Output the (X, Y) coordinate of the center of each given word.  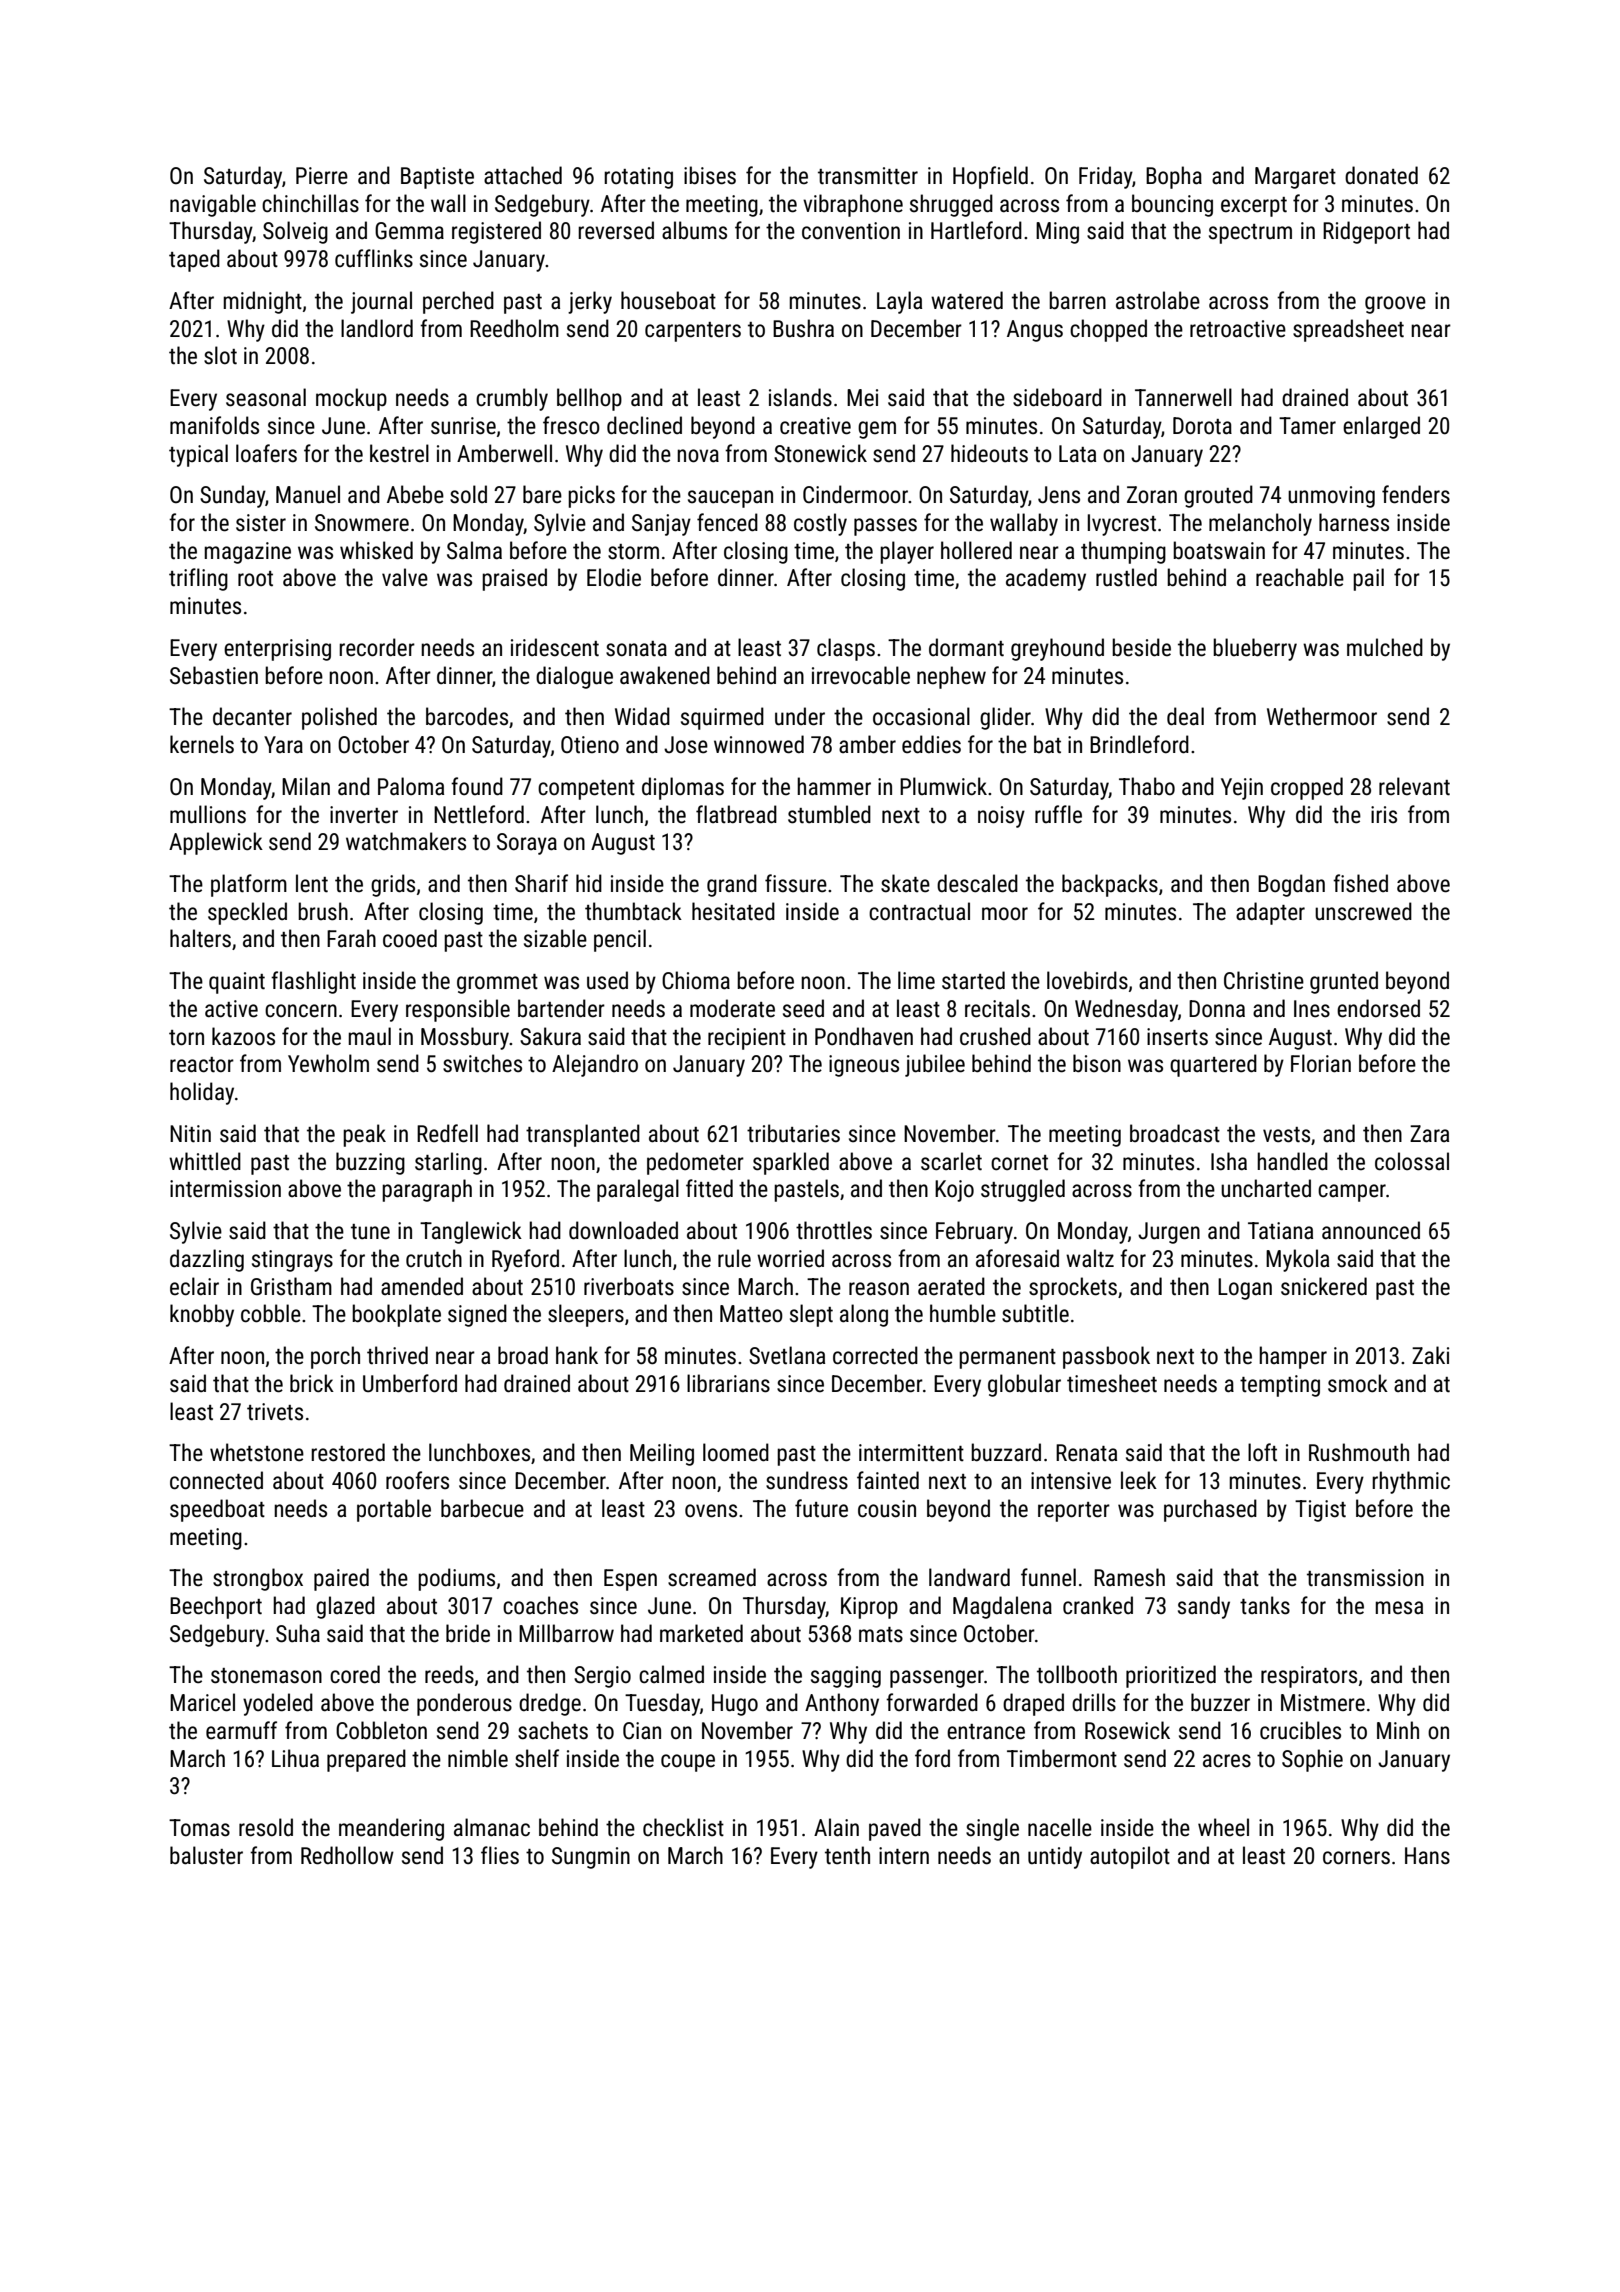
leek (1139, 1480)
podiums (456, 1579)
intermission (225, 1189)
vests (1286, 1135)
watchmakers (406, 841)
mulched (1385, 647)
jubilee (935, 1065)
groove (1395, 305)
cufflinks (374, 258)
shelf (537, 1758)
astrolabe (1158, 300)
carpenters (693, 332)
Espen (630, 1580)
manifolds (214, 425)
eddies (931, 744)
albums (694, 230)
